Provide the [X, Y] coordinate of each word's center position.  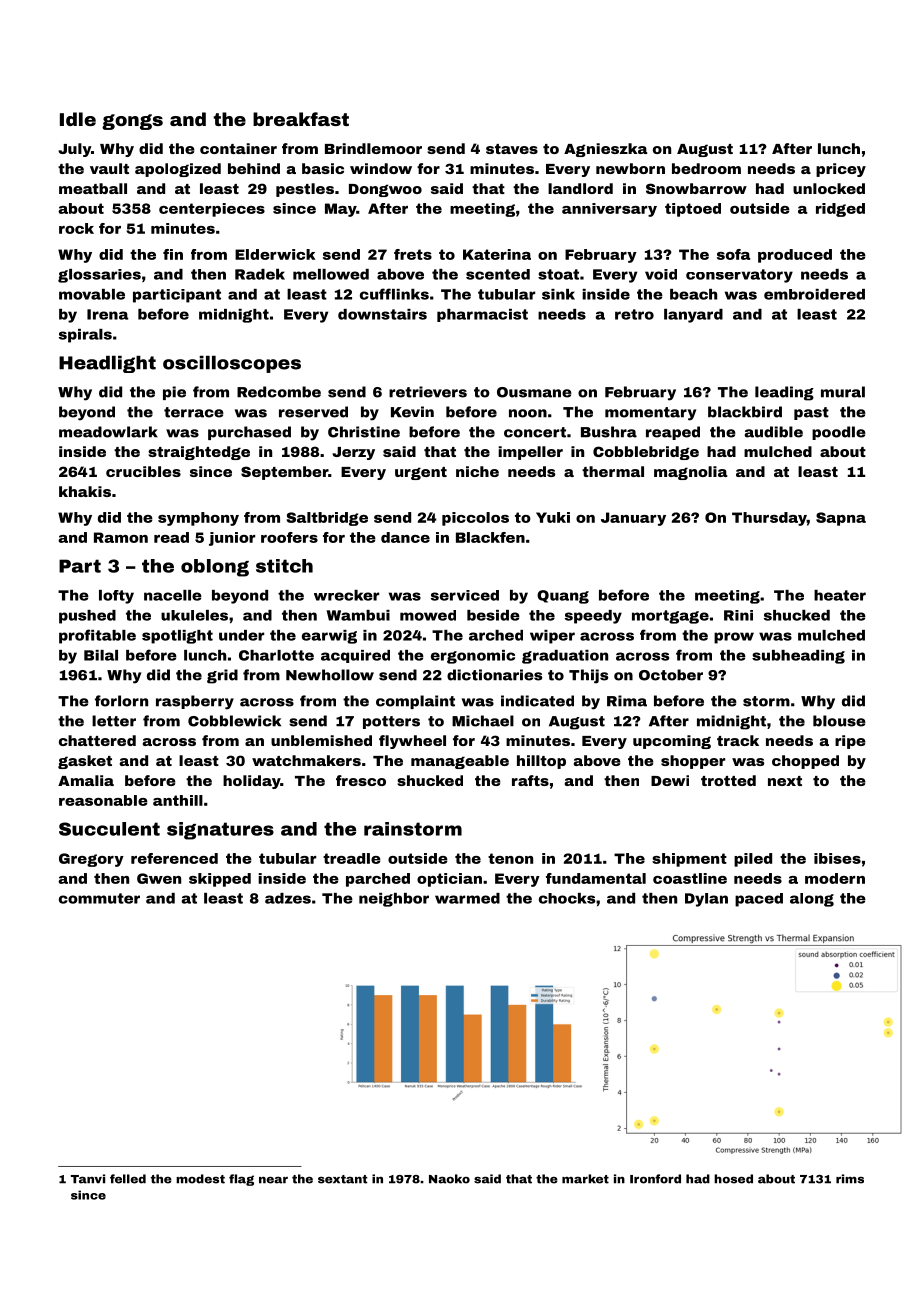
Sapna [841, 519]
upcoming [672, 742]
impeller [530, 453]
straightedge [199, 453]
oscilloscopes [232, 364]
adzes [288, 898]
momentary [650, 414]
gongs [132, 122]
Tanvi [88, 1179]
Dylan [706, 900]
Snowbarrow [696, 188]
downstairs [382, 314]
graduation [565, 657]
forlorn [121, 701]
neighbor [394, 900]
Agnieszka [605, 150]
